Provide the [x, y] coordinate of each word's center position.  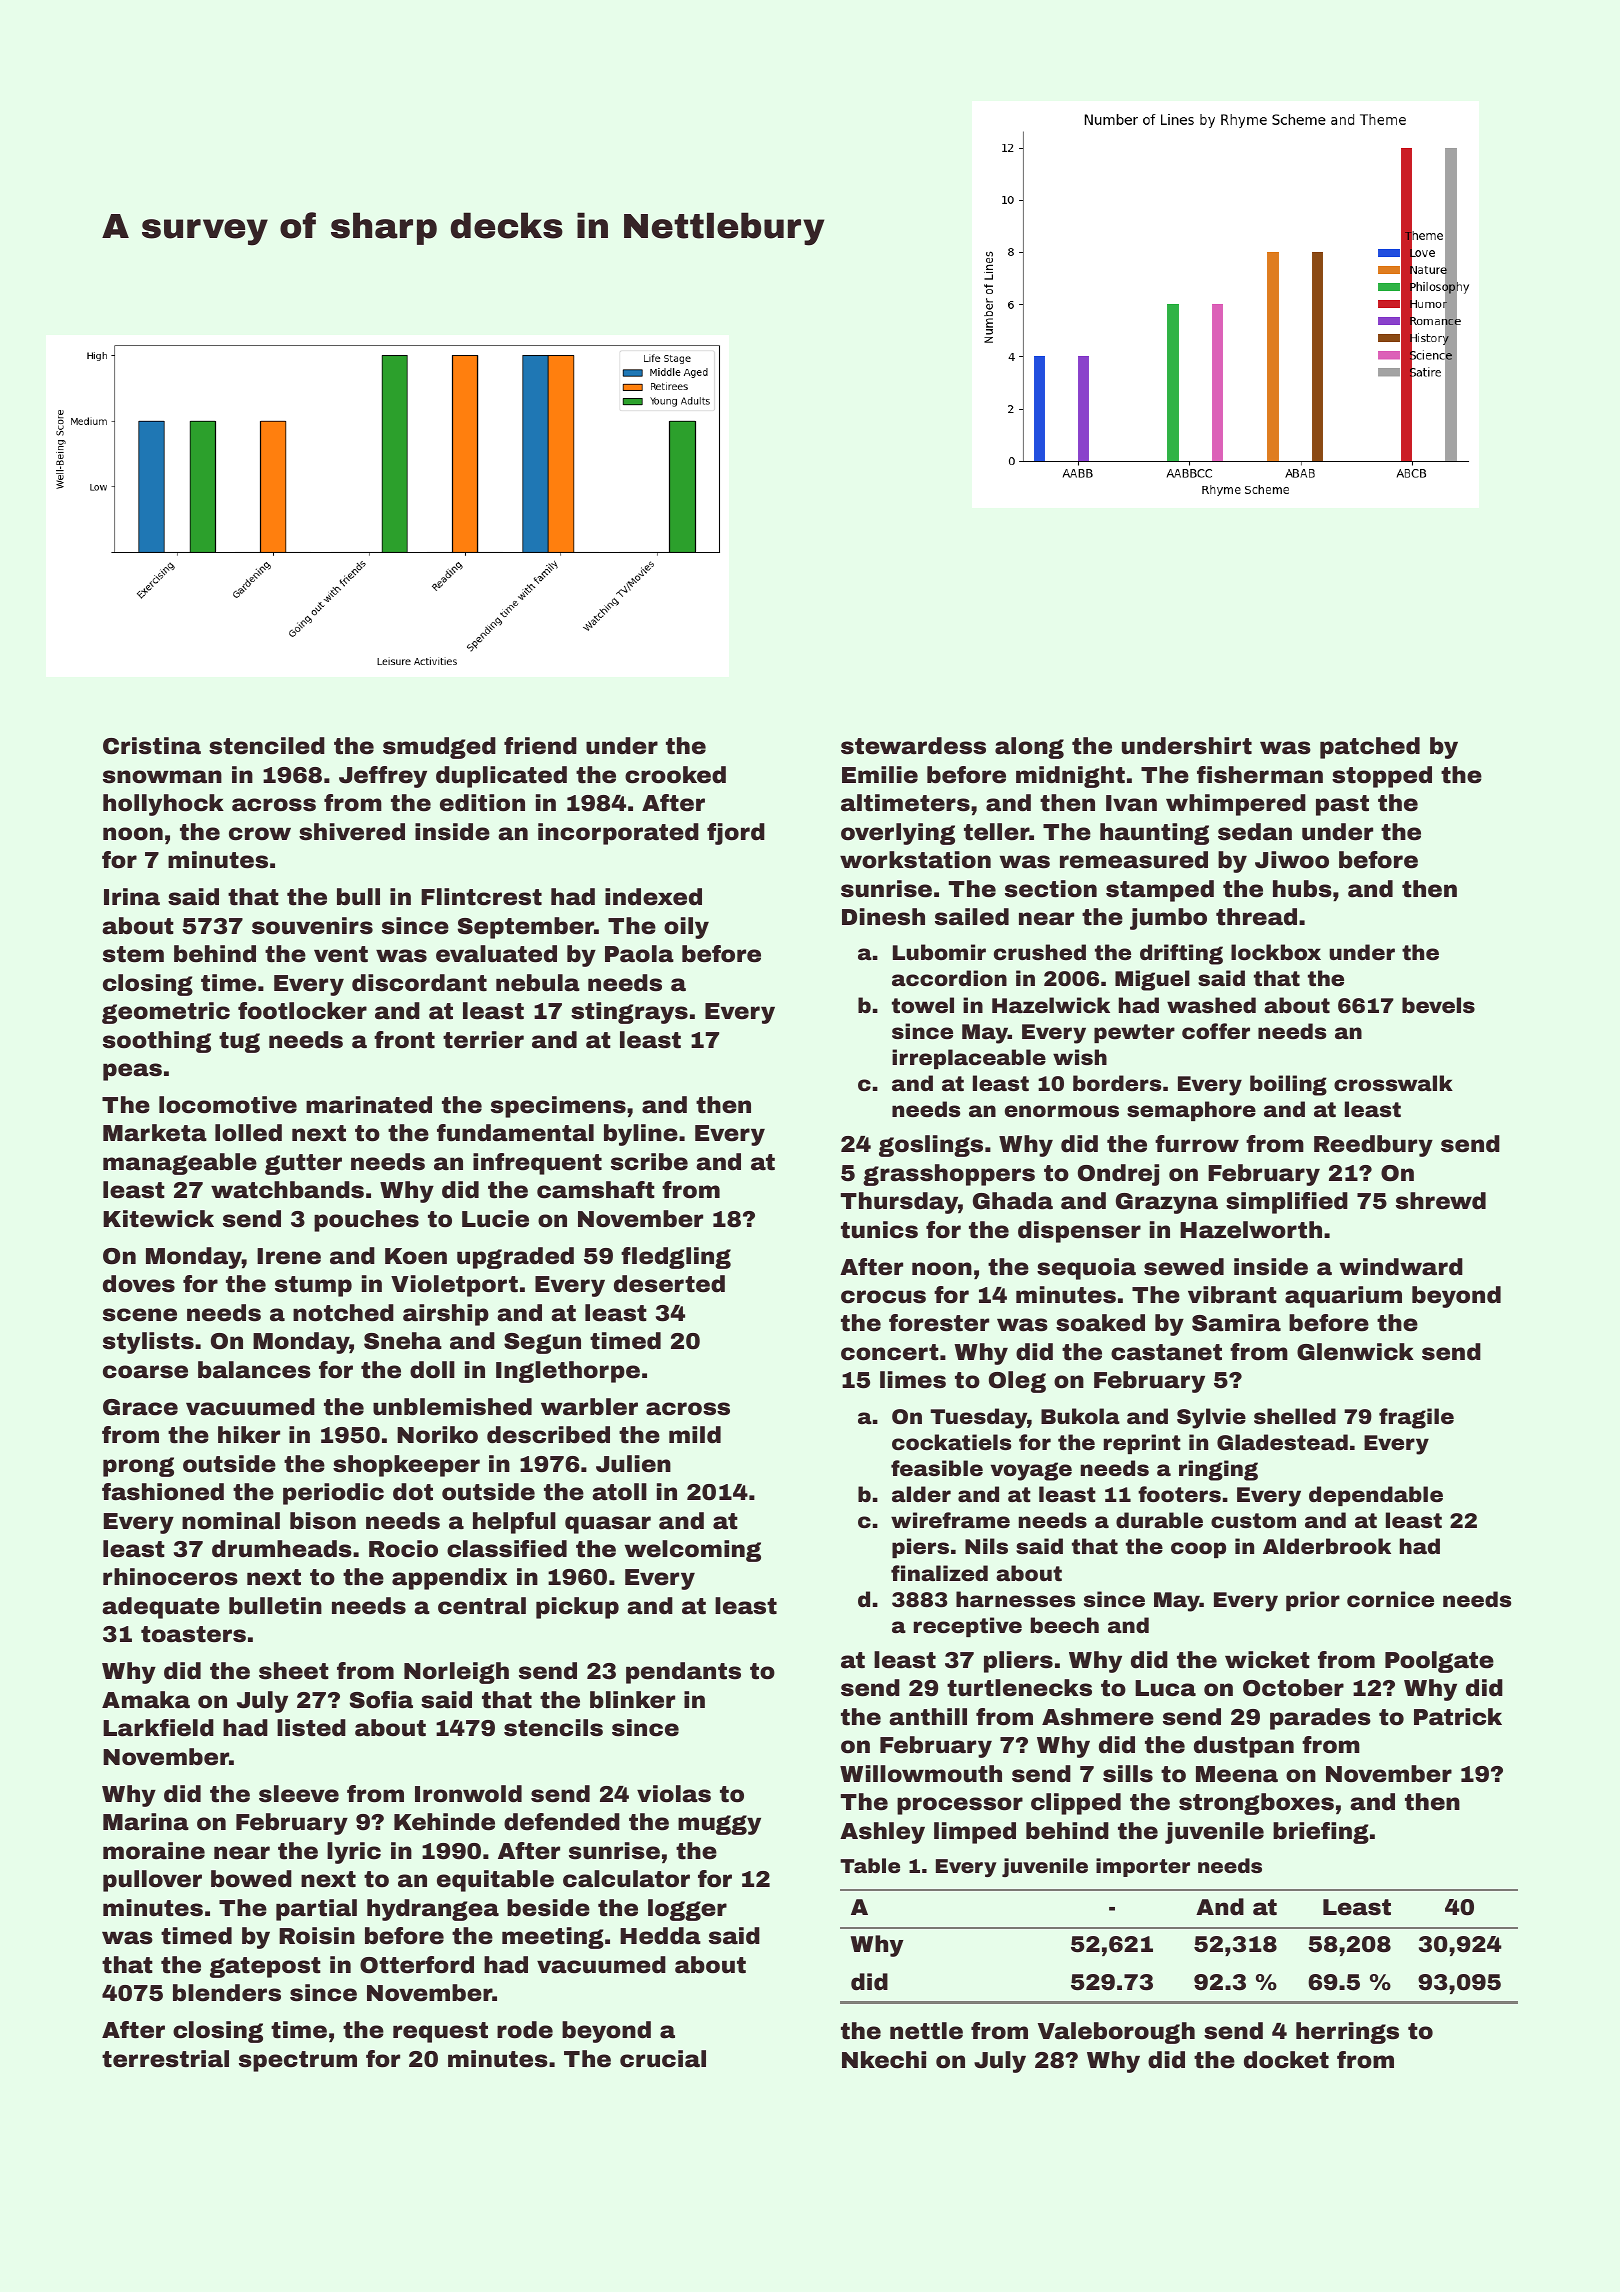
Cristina [152, 746]
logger [687, 1910]
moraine [154, 1851]
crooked [675, 775]
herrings [1347, 2033]
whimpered [1236, 805]
